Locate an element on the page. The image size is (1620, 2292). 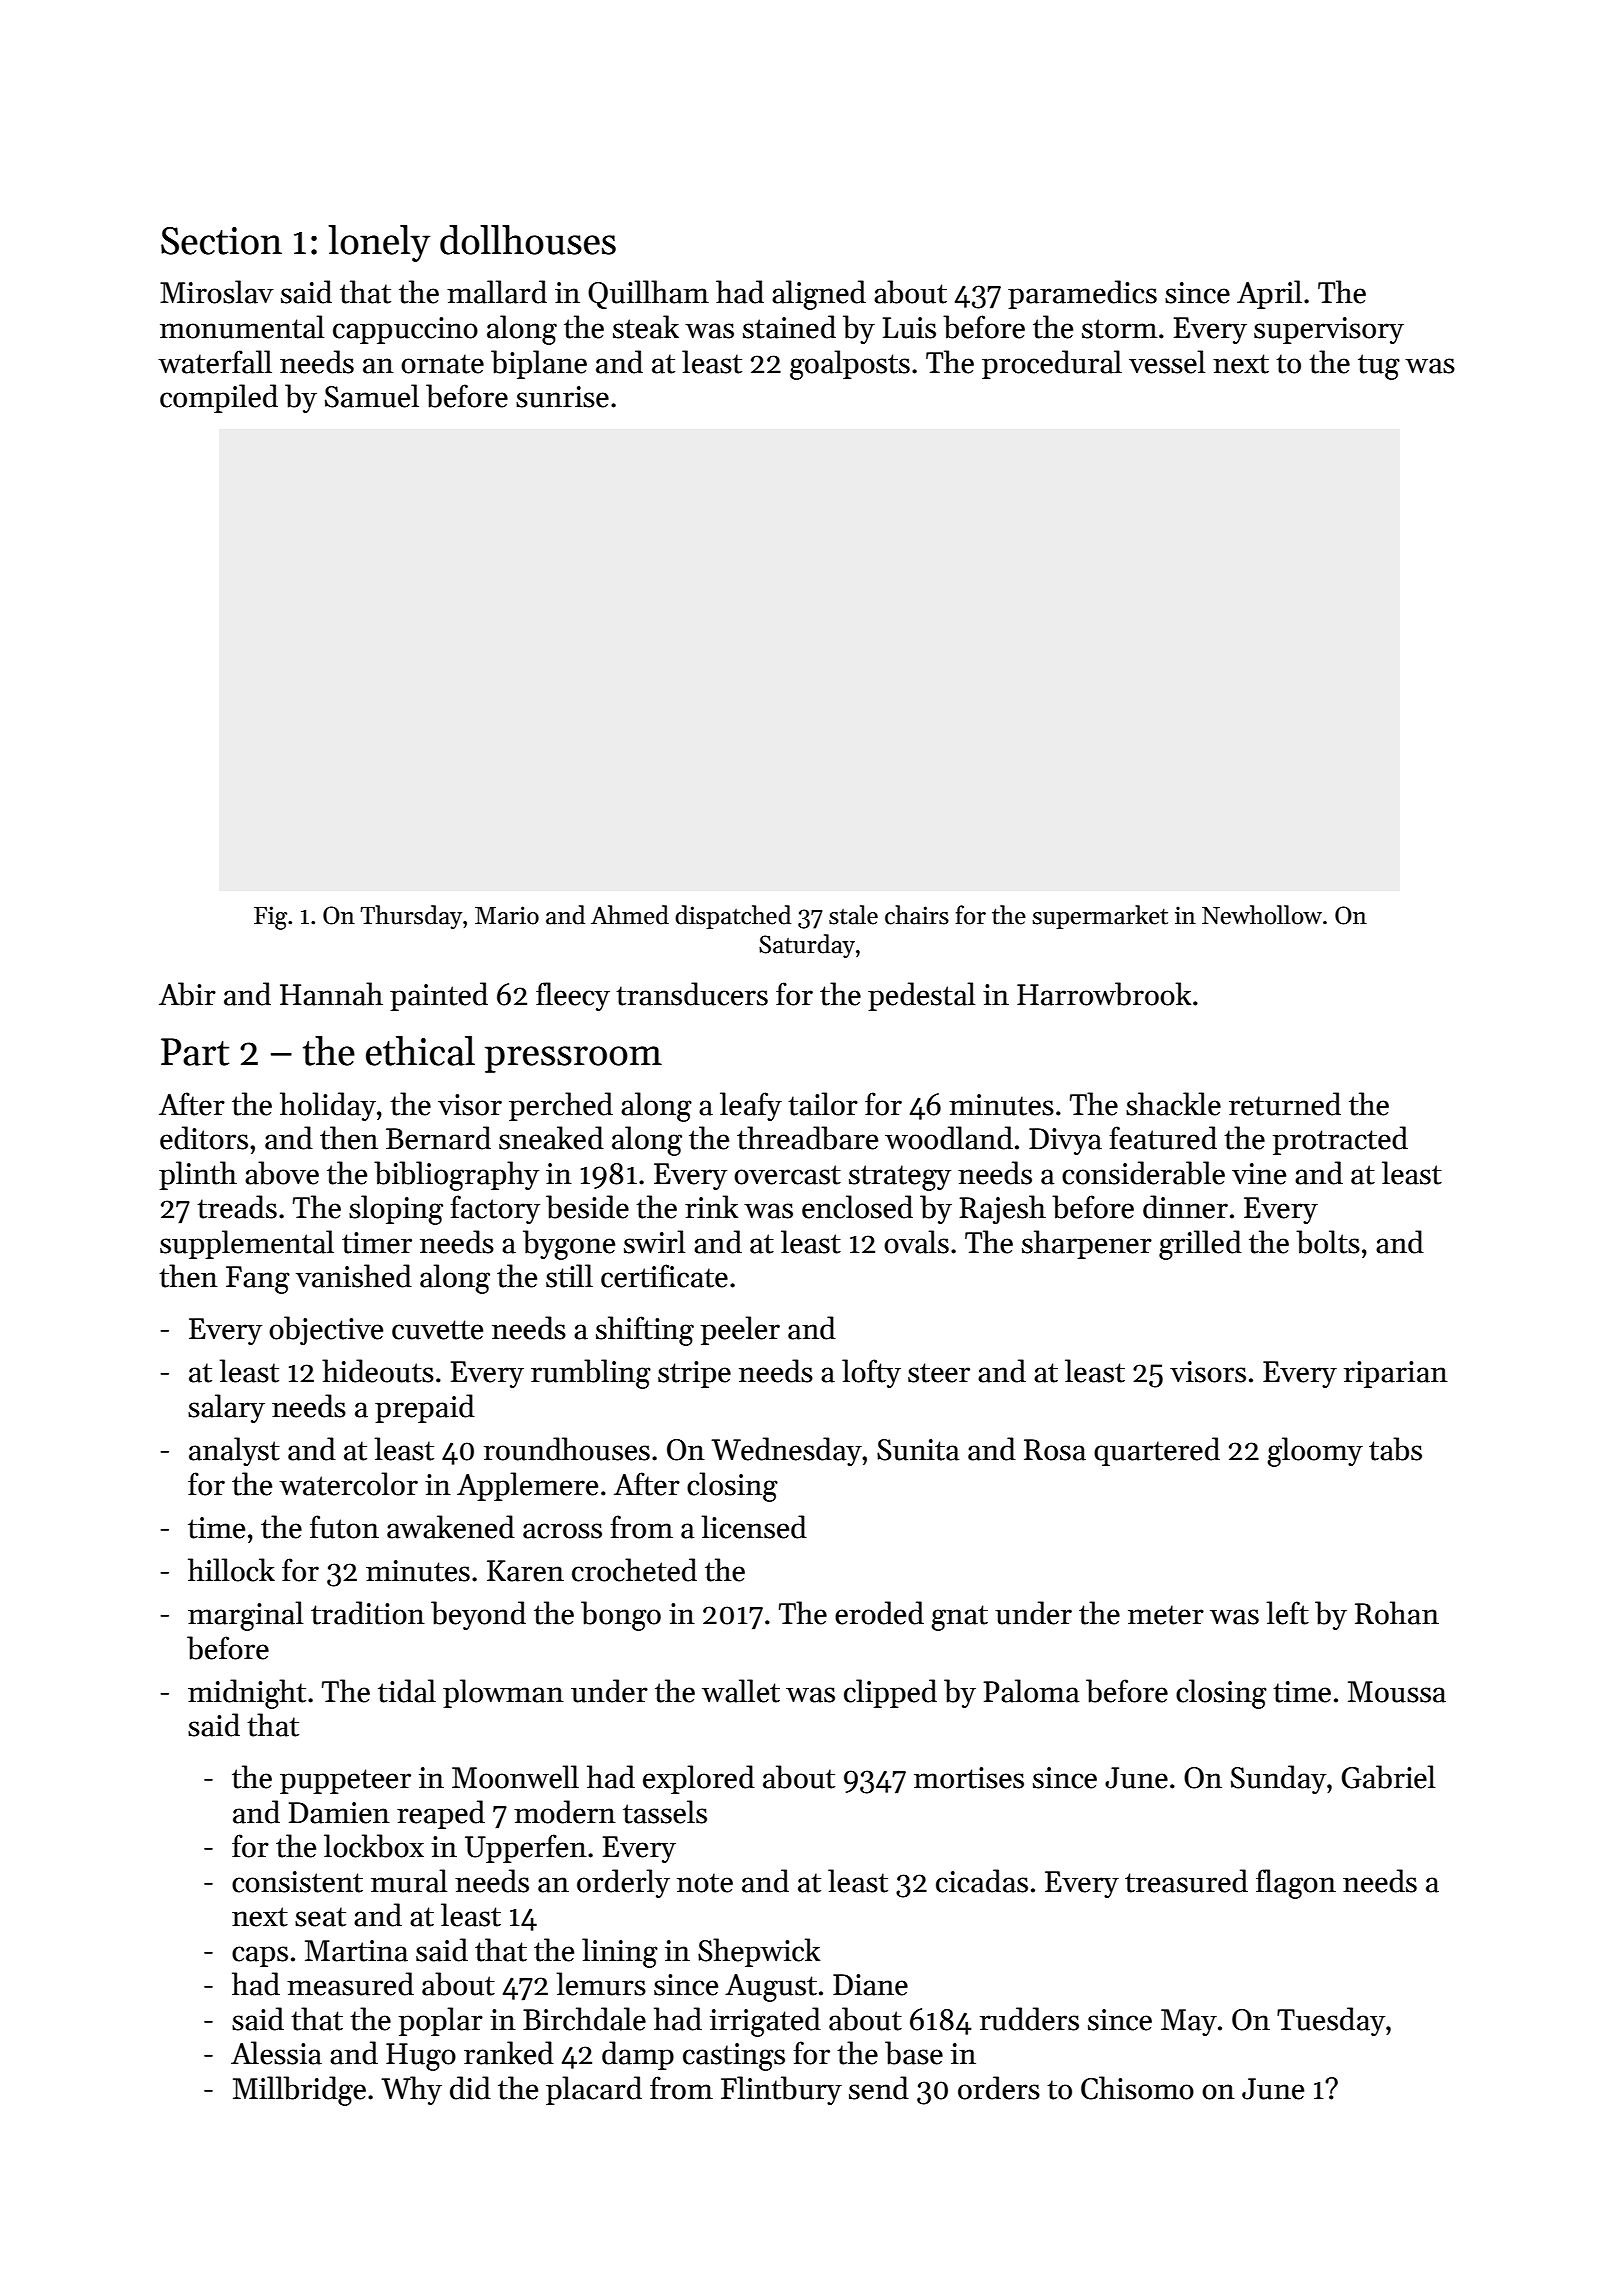
Abir is located at coordinates (187, 994).
